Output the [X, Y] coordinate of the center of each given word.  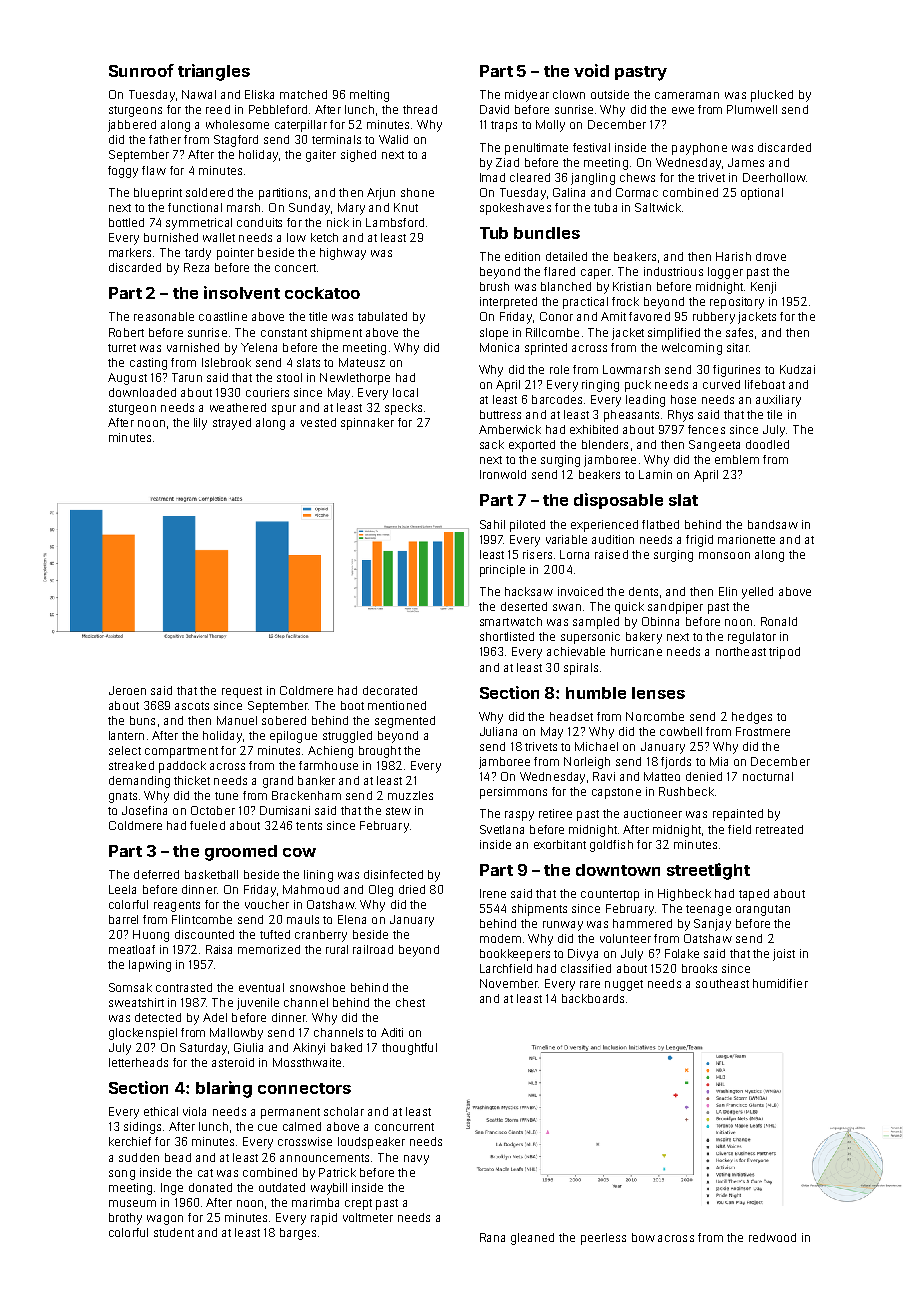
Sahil [492, 524]
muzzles [410, 795]
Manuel [237, 720]
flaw [154, 170]
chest [410, 1002]
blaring [224, 1089]
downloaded [142, 392]
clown [569, 94]
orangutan [763, 910]
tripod [784, 653]
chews [637, 177]
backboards [593, 998]
